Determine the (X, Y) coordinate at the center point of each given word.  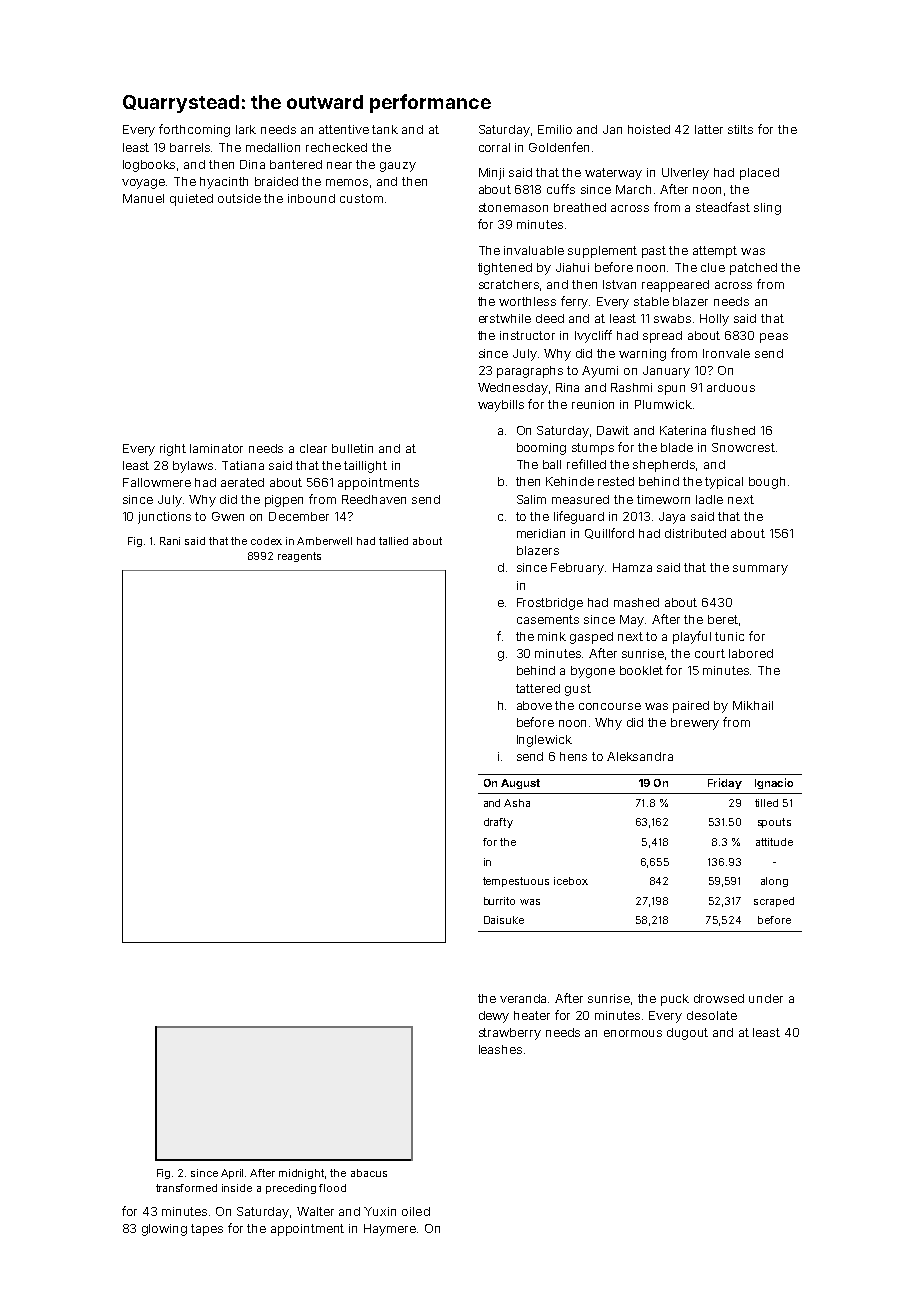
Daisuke (504, 920)
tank (385, 129)
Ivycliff (593, 336)
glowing (164, 1230)
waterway (613, 174)
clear (313, 448)
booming (541, 449)
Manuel (143, 198)
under (766, 998)
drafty (498, 823)
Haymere (390, 1230)
